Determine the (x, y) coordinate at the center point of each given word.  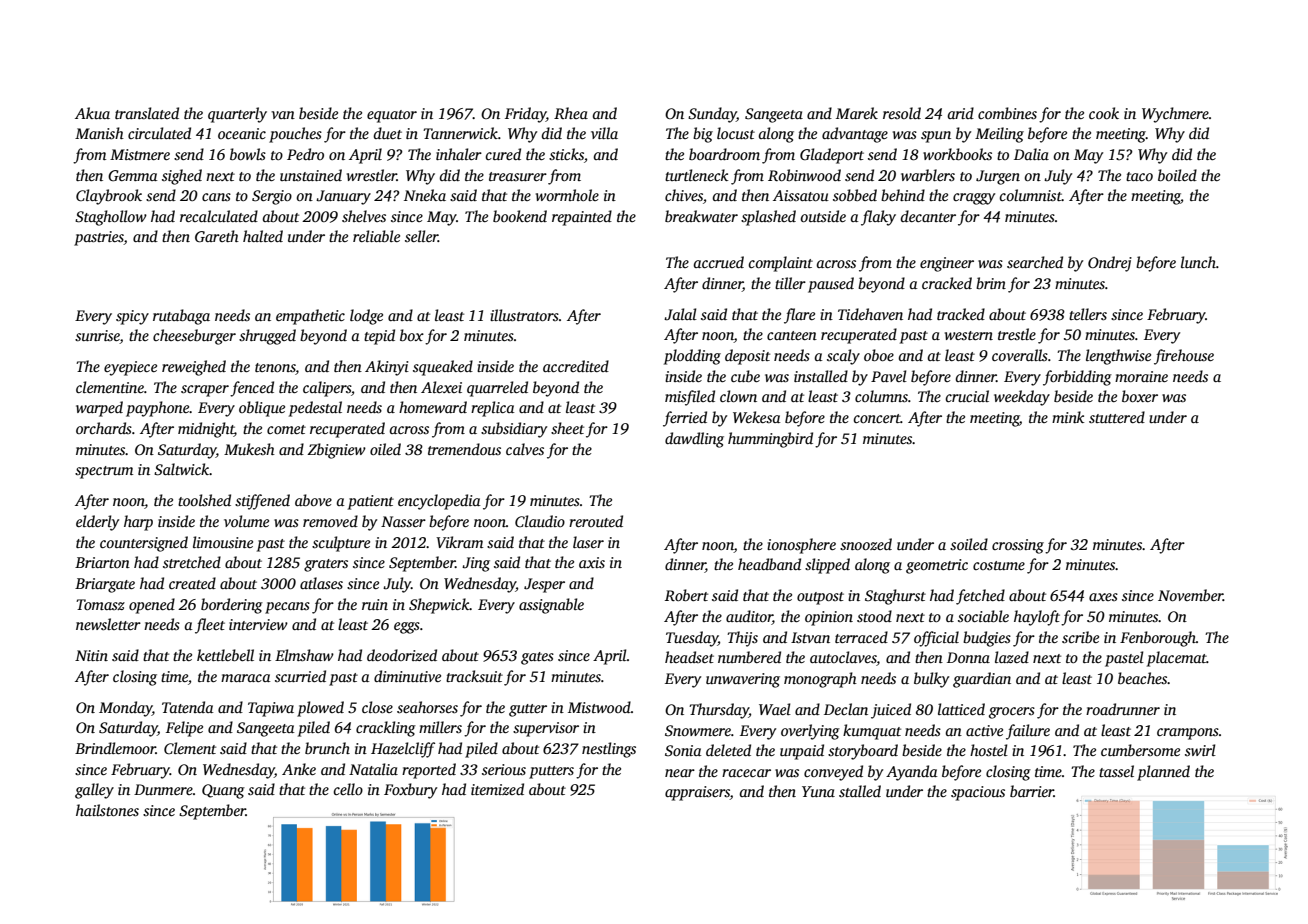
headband (769, 564)
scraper (205, 391)
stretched (192, 562)
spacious (978, 793)
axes (1103, 597)
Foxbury (410, 791)
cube (745, 376)
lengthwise (1118, 357)
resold (902, 113)
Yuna (818, 791)
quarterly (237, 115)
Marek (857, 113)
